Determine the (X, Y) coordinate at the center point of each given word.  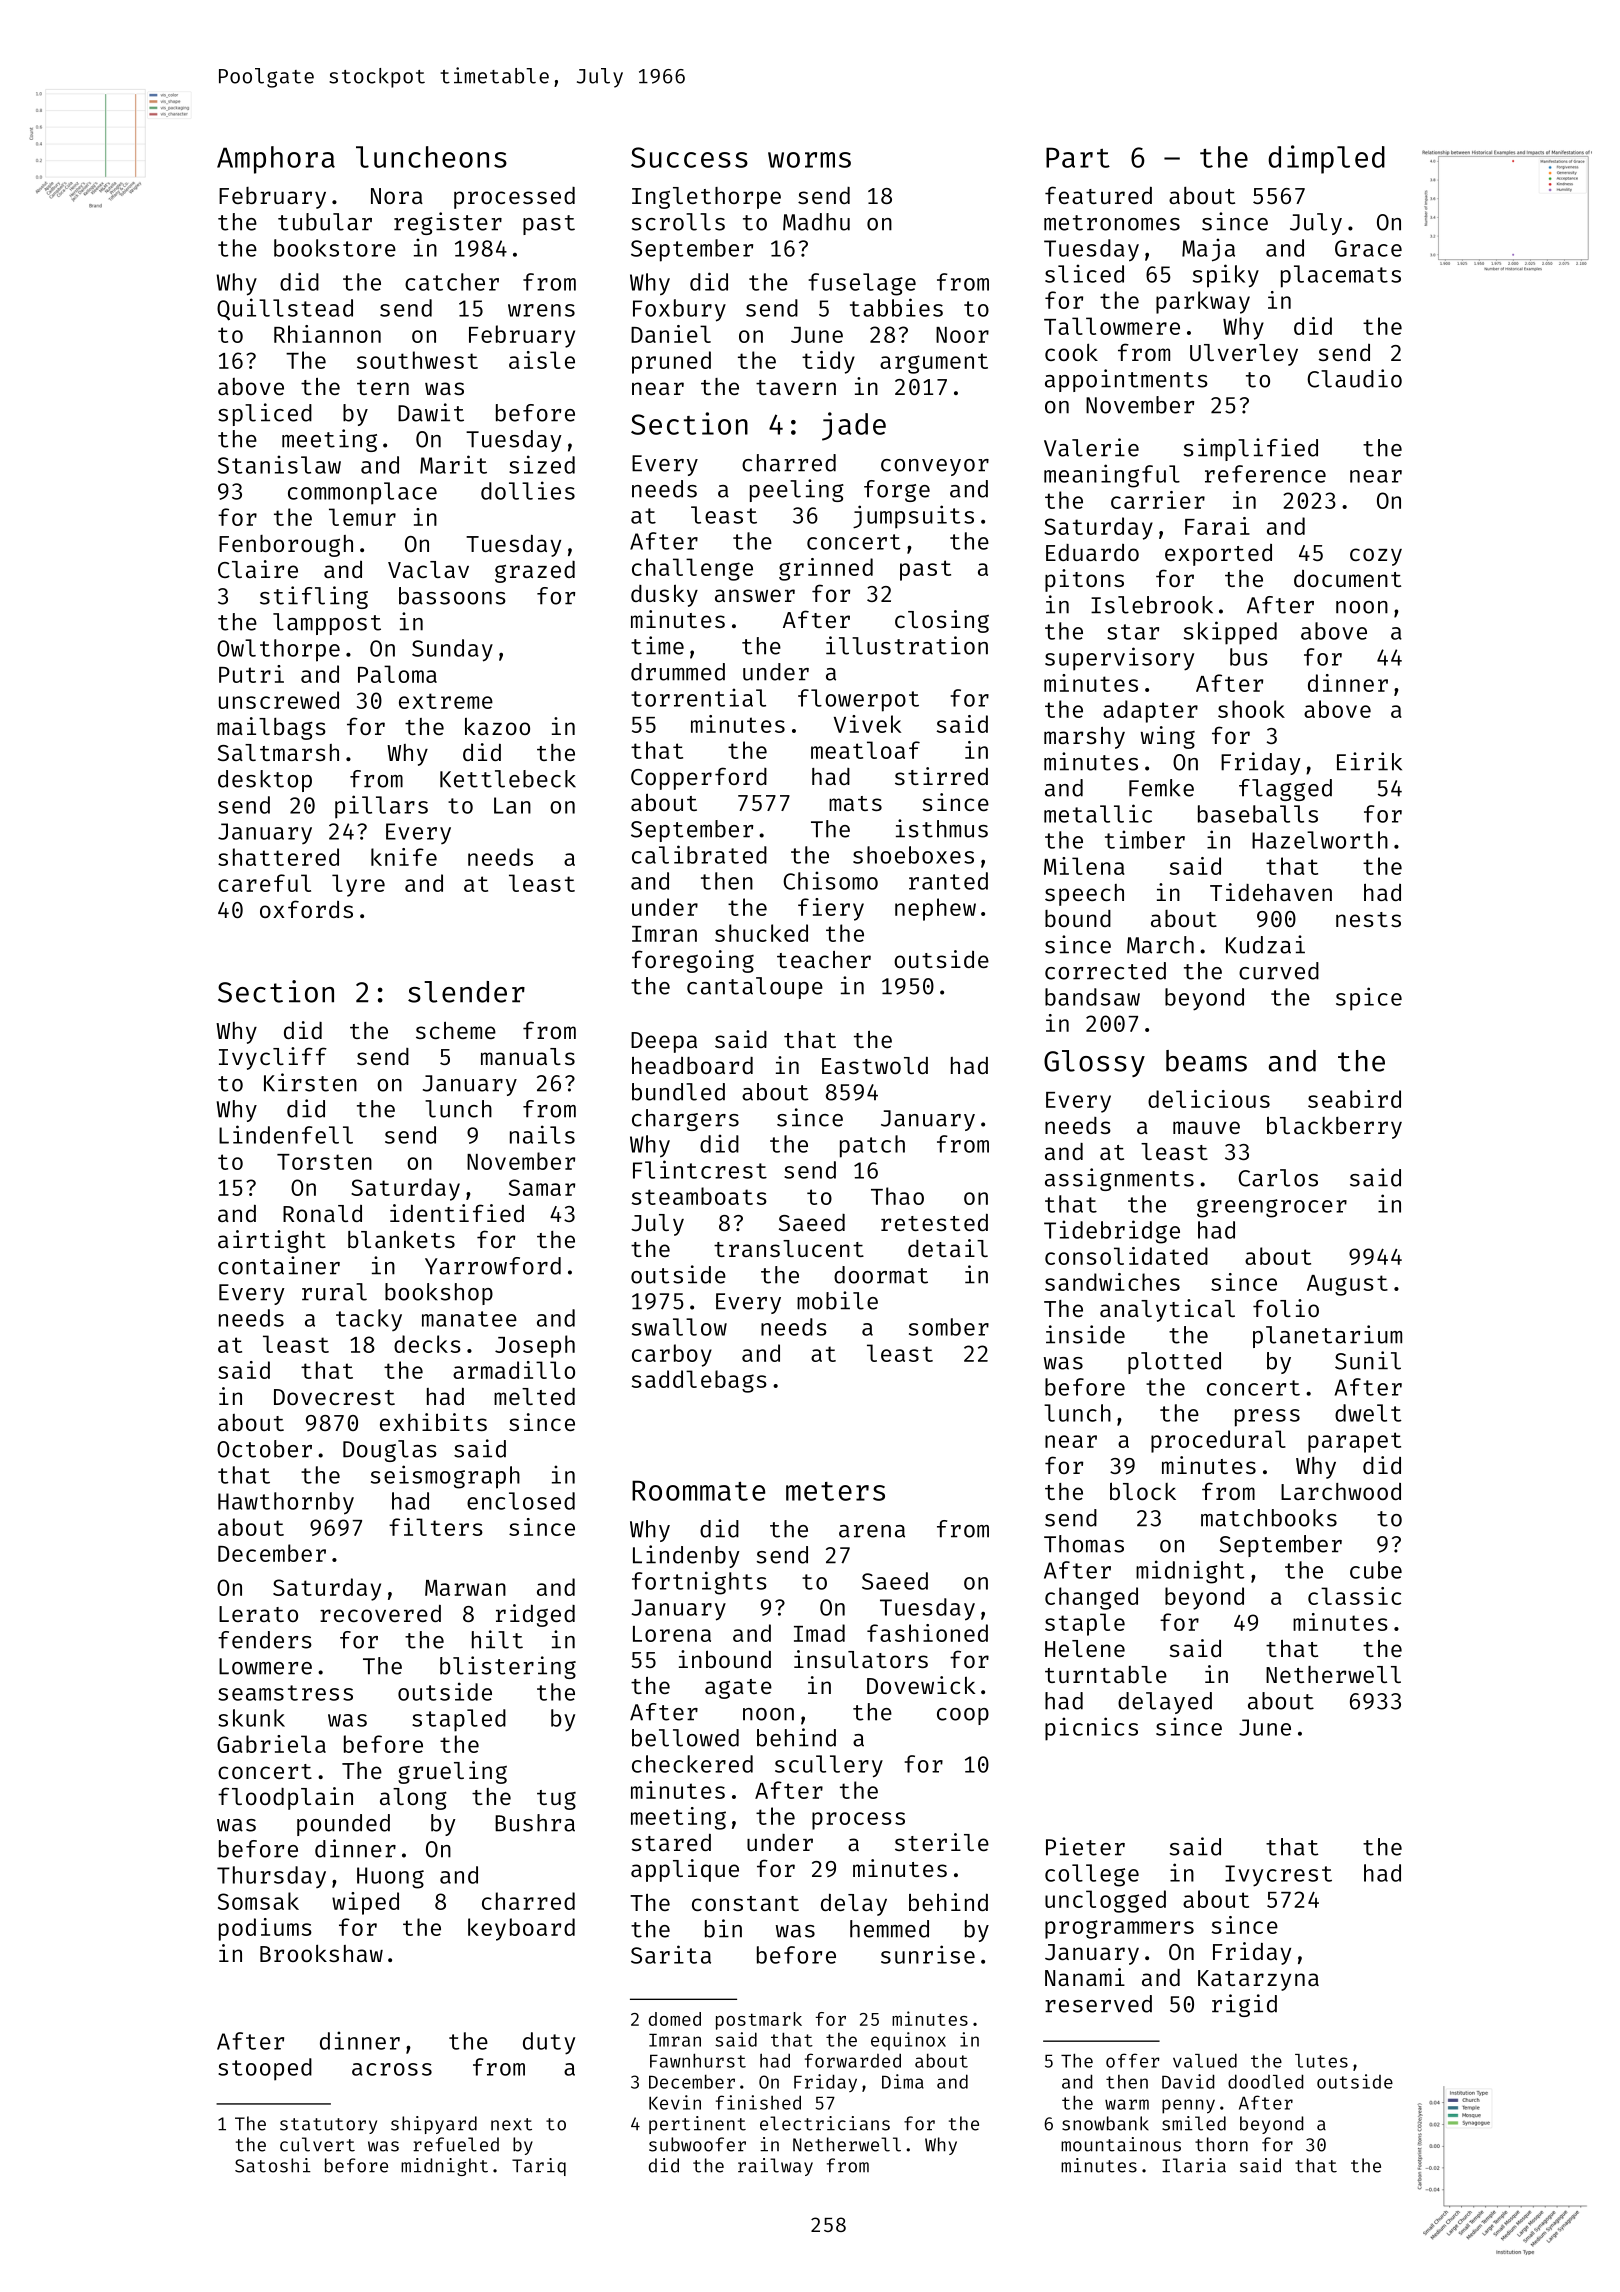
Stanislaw (279, 464)
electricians (825, 2123)
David (1188, 2081)
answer (755, 595)
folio (1286, 1308)
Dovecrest (334, 1397)
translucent (789, 1248)
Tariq (539, 2167)
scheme (456, 1030)
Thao (897, 1196)
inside (1085, 1334)
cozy (1376, 557)
